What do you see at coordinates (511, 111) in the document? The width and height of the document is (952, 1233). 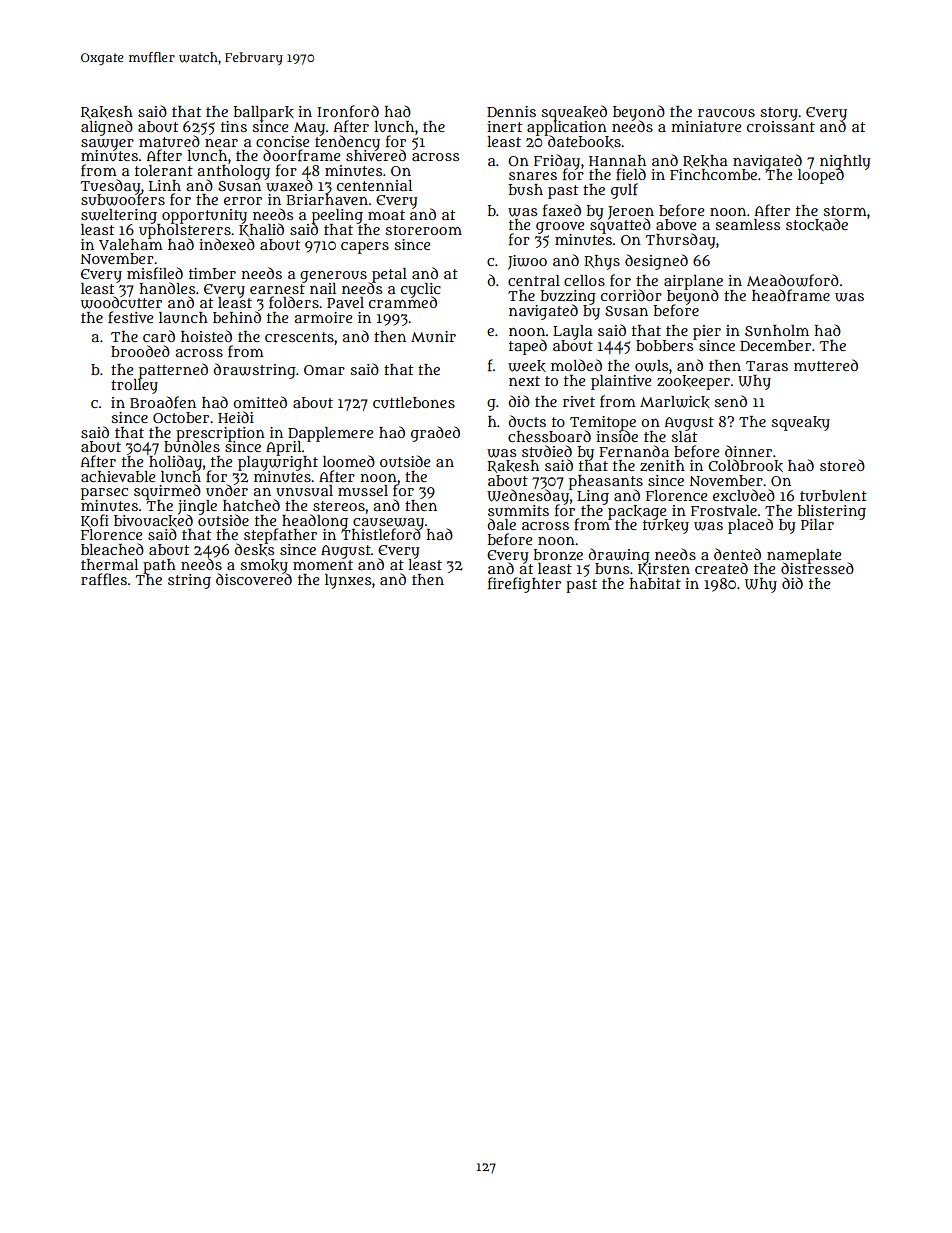 I see `Dennis` at bounding box center [511, 111].
